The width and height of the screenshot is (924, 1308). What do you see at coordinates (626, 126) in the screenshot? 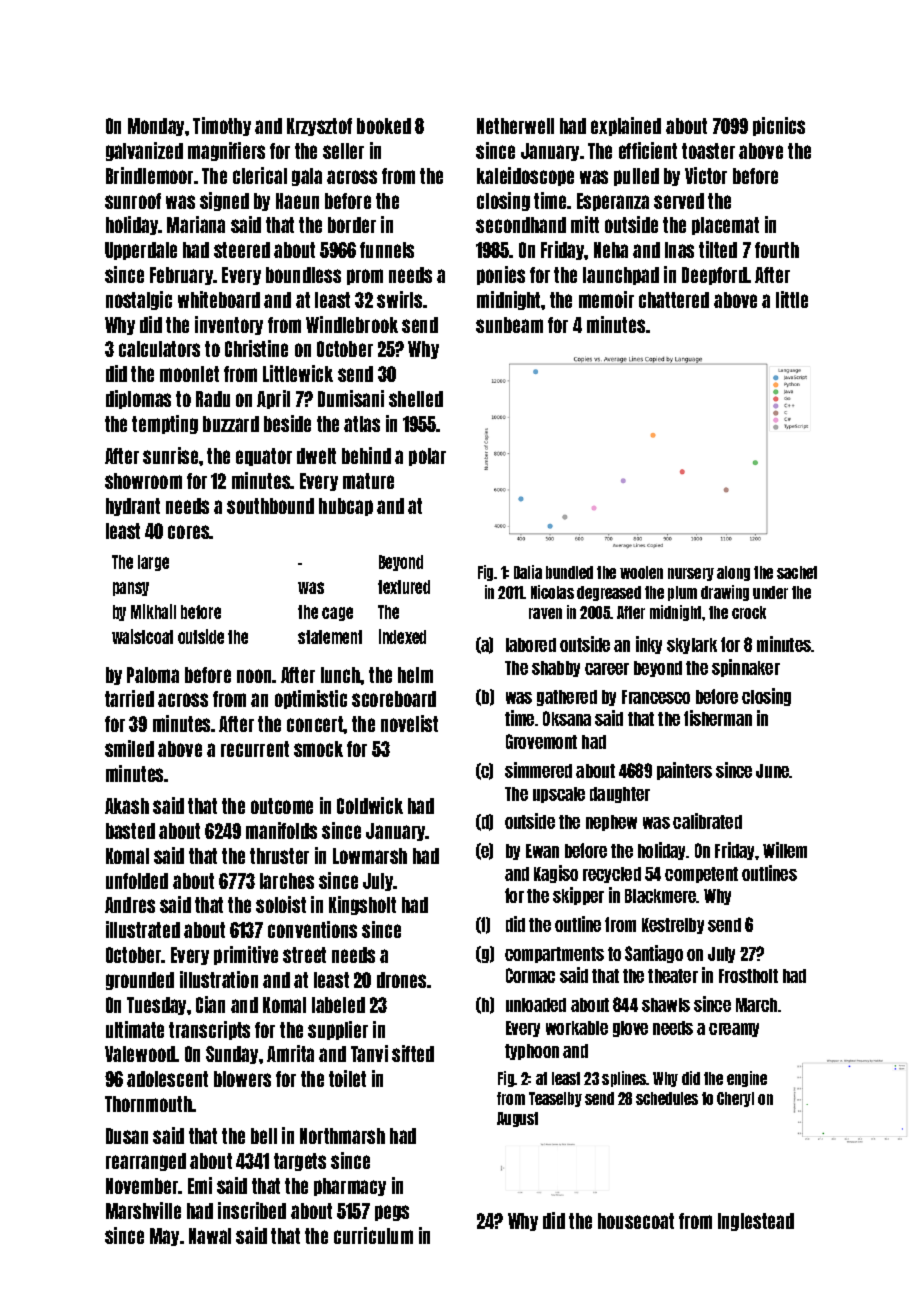
I see `explained` at bounding box center [626, 126].
